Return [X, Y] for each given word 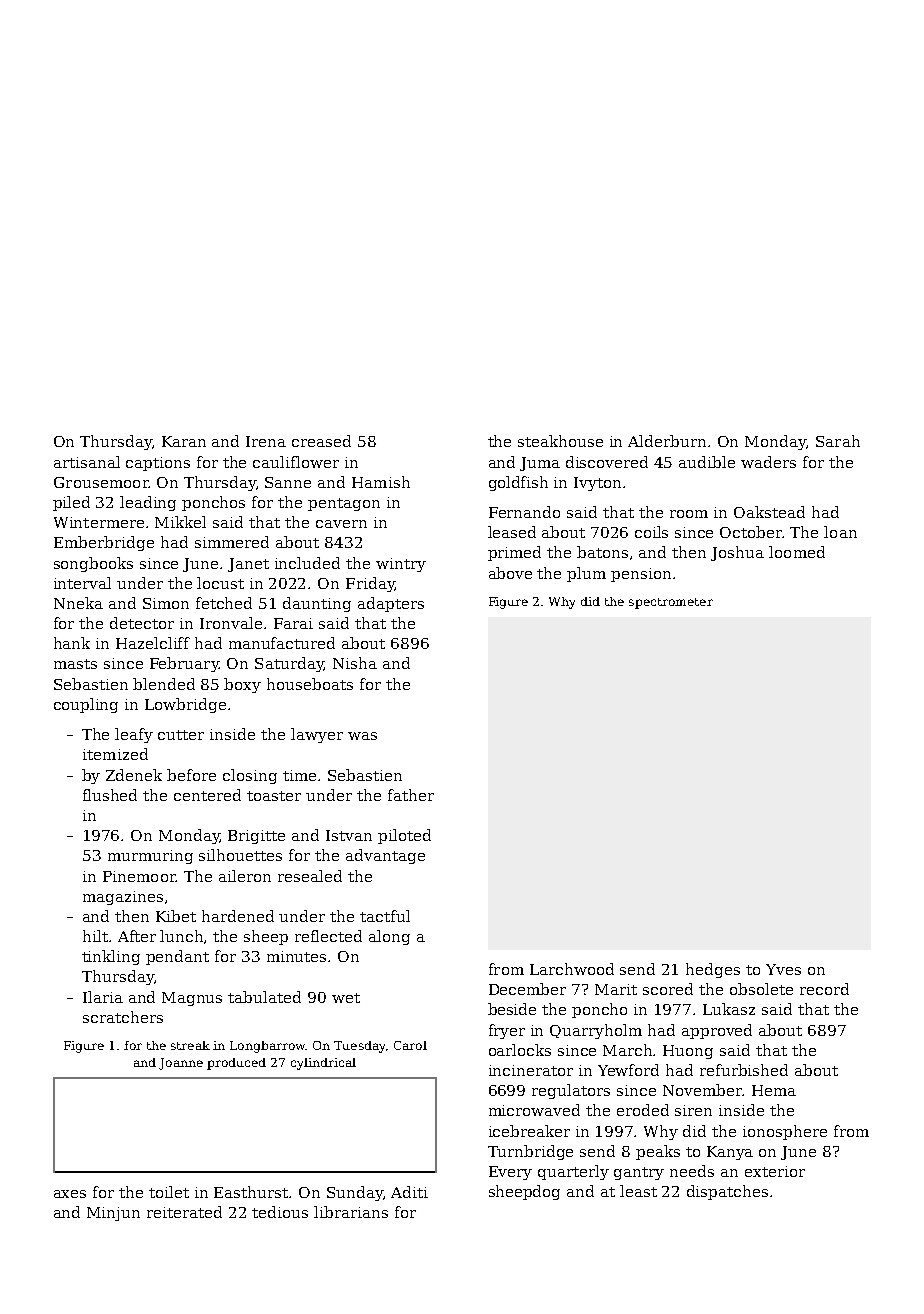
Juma [540, 464]
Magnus [192, 999]
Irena [266, 441]
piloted [404, 836]
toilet [169, 1192]
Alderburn [667, 441]
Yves [783, 969]
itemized [115, 754]
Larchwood [572, 969]
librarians [351, 1212]
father [411, 795]
